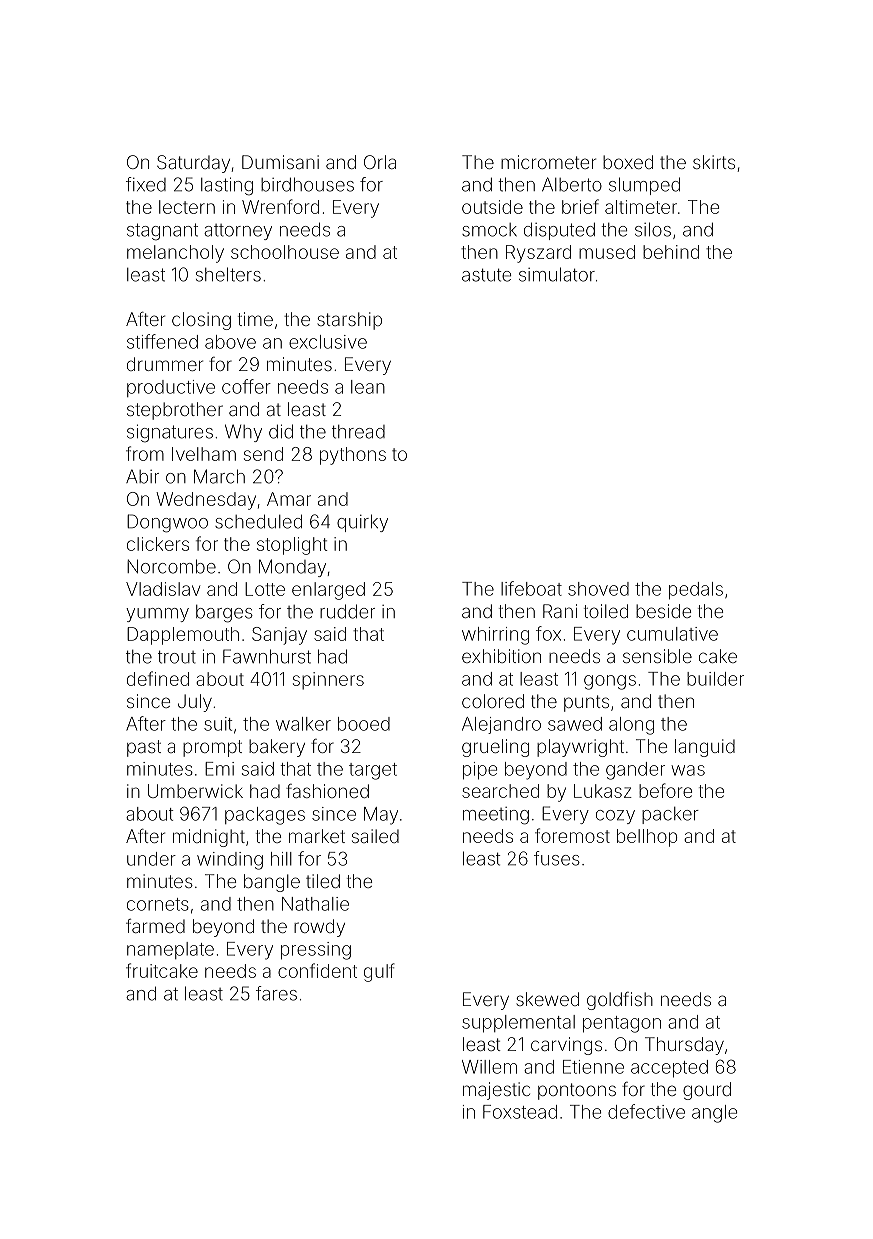 The image size is (873, 1239). What do you see at coordinates (548, 162) in the image?
I see `micrometer` at bounding box center [548, 162].
